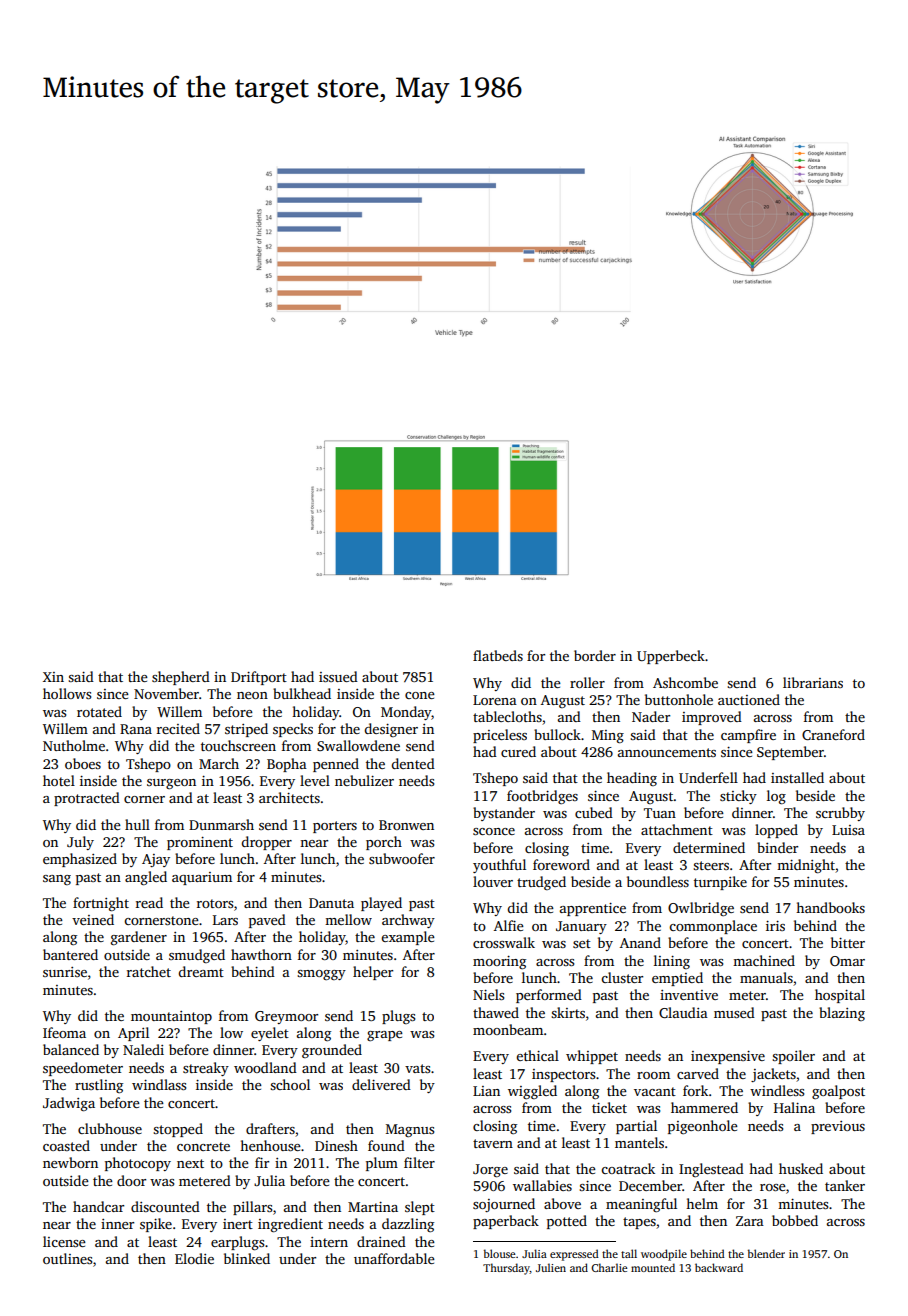 This page has width=908, height=1316. Describe the element at coordinates (64, 1241) in the page. I see `license` at that location.
